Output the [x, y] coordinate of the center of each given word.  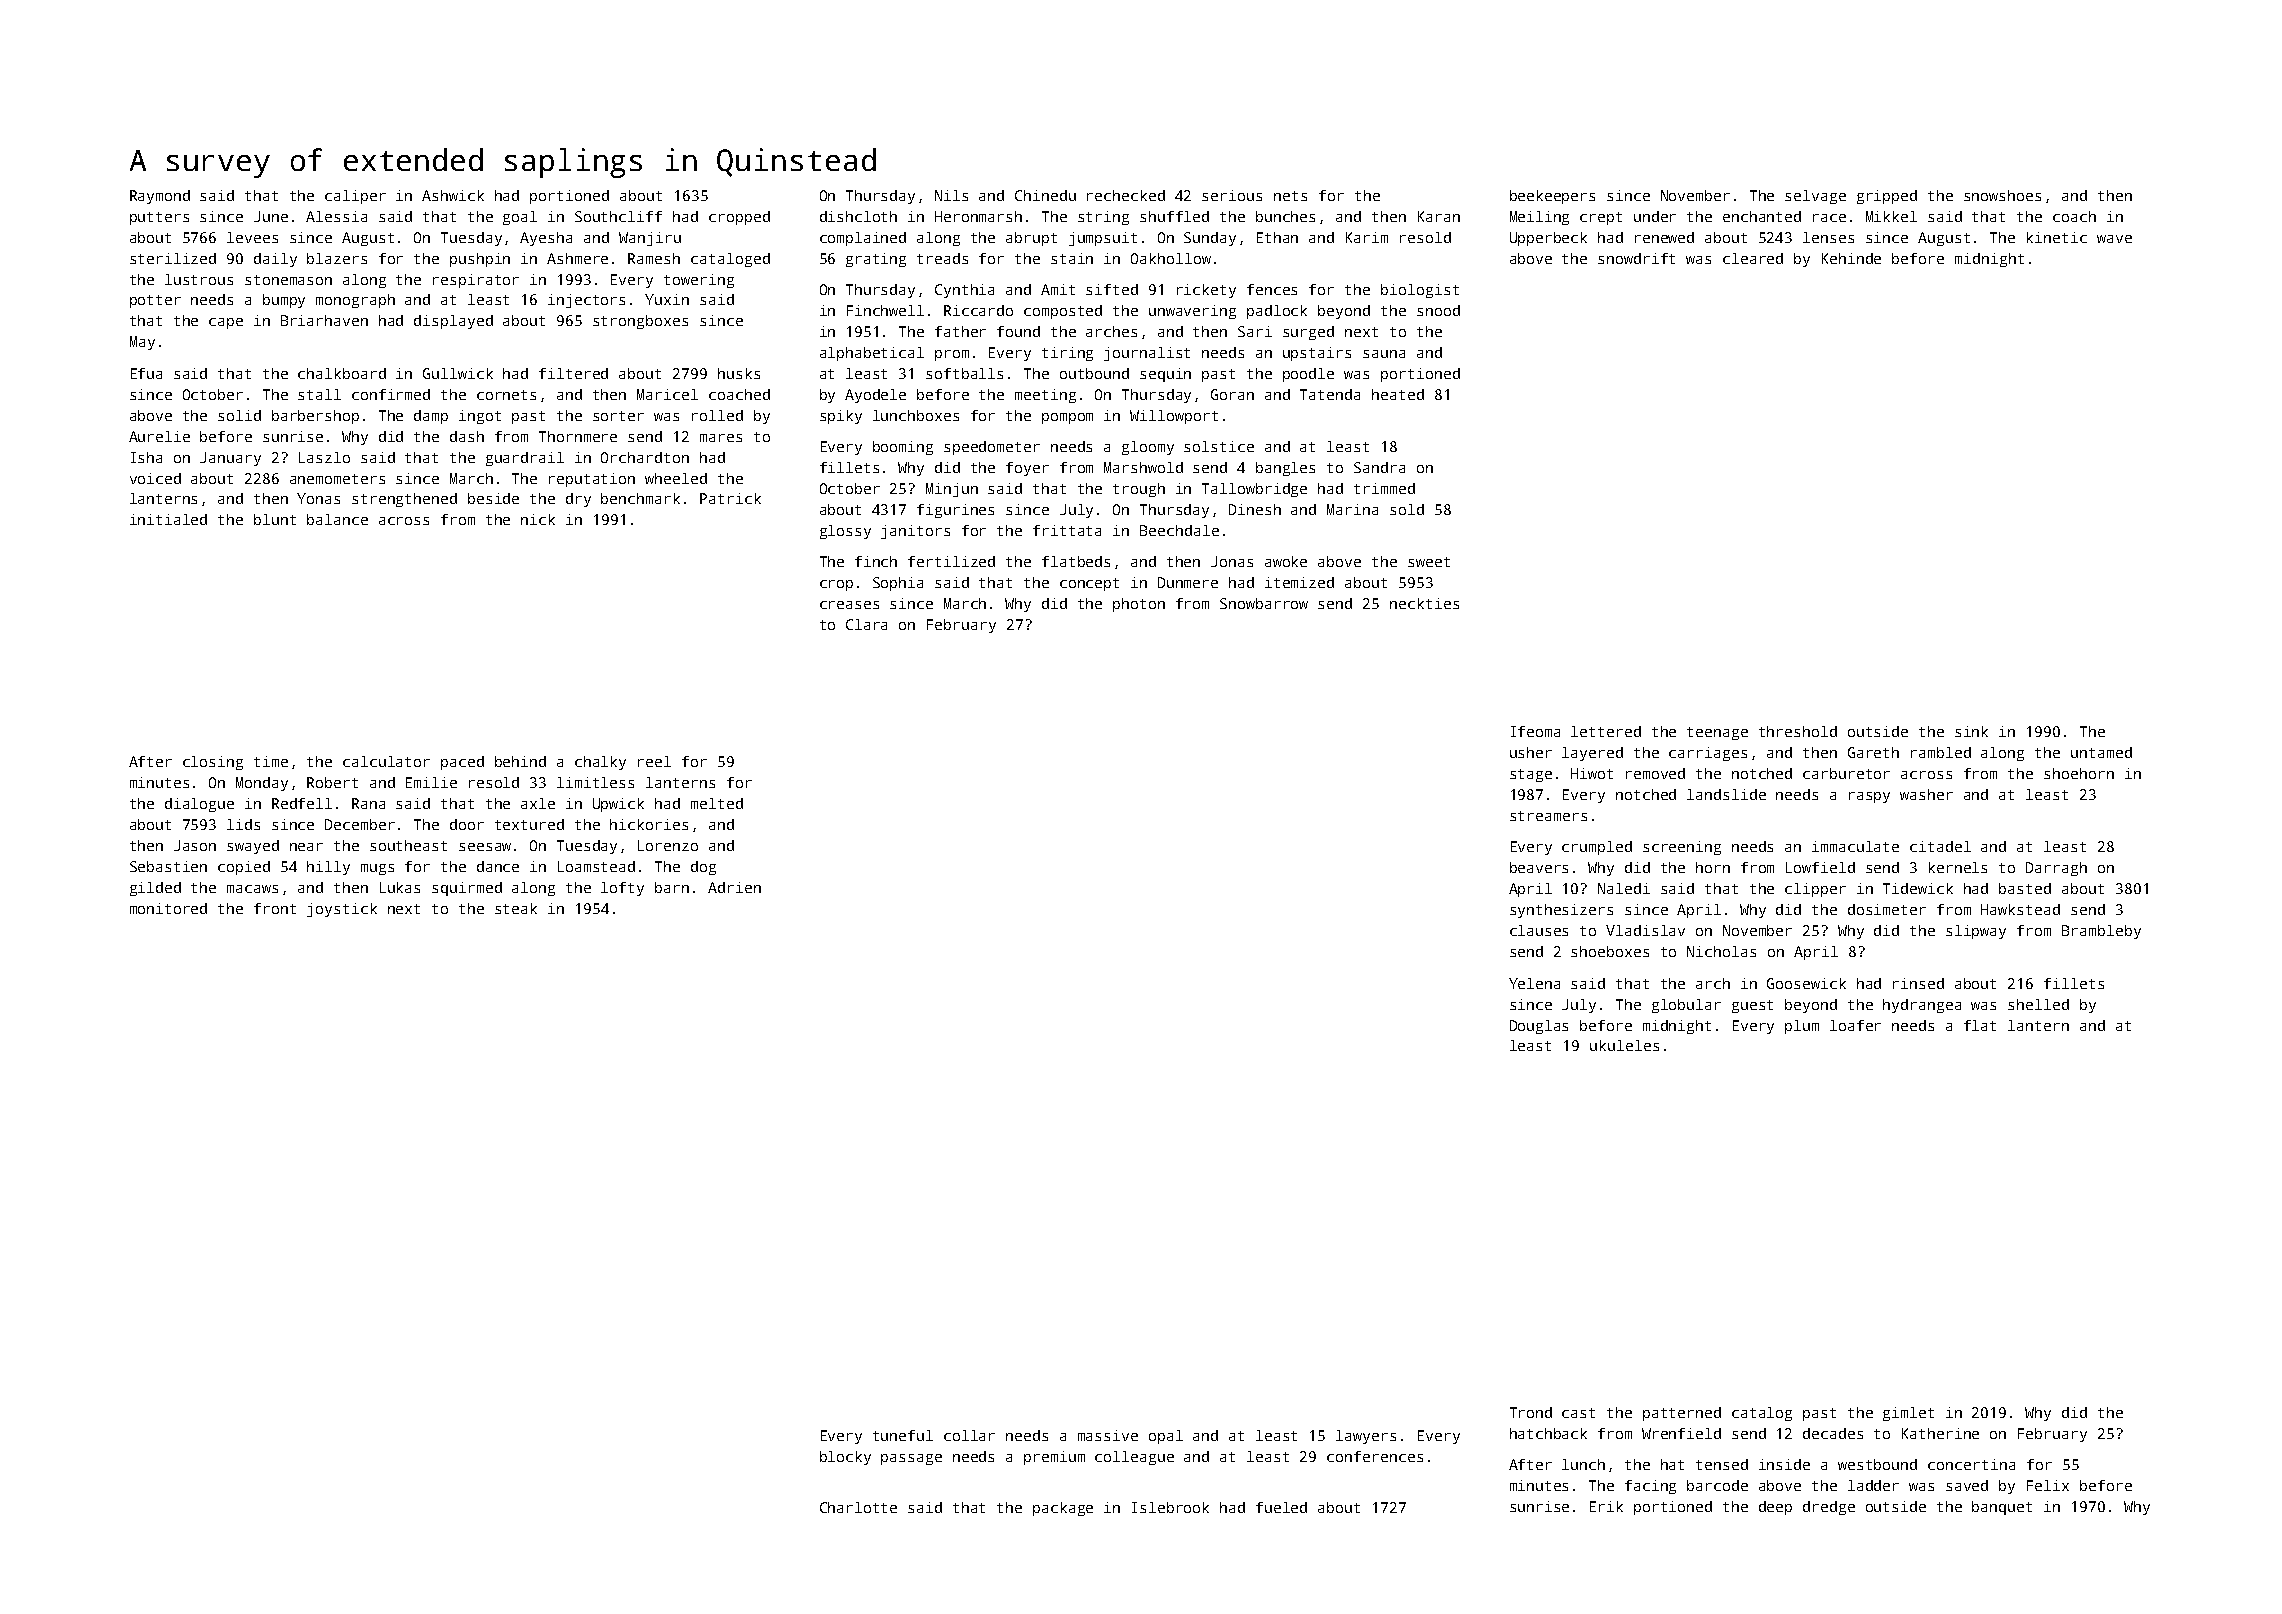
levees [252, 237]
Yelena [1534, 983]
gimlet [1908, 1414]
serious [1232, 195]
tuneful [903, 1435]
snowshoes [2002, 195]
